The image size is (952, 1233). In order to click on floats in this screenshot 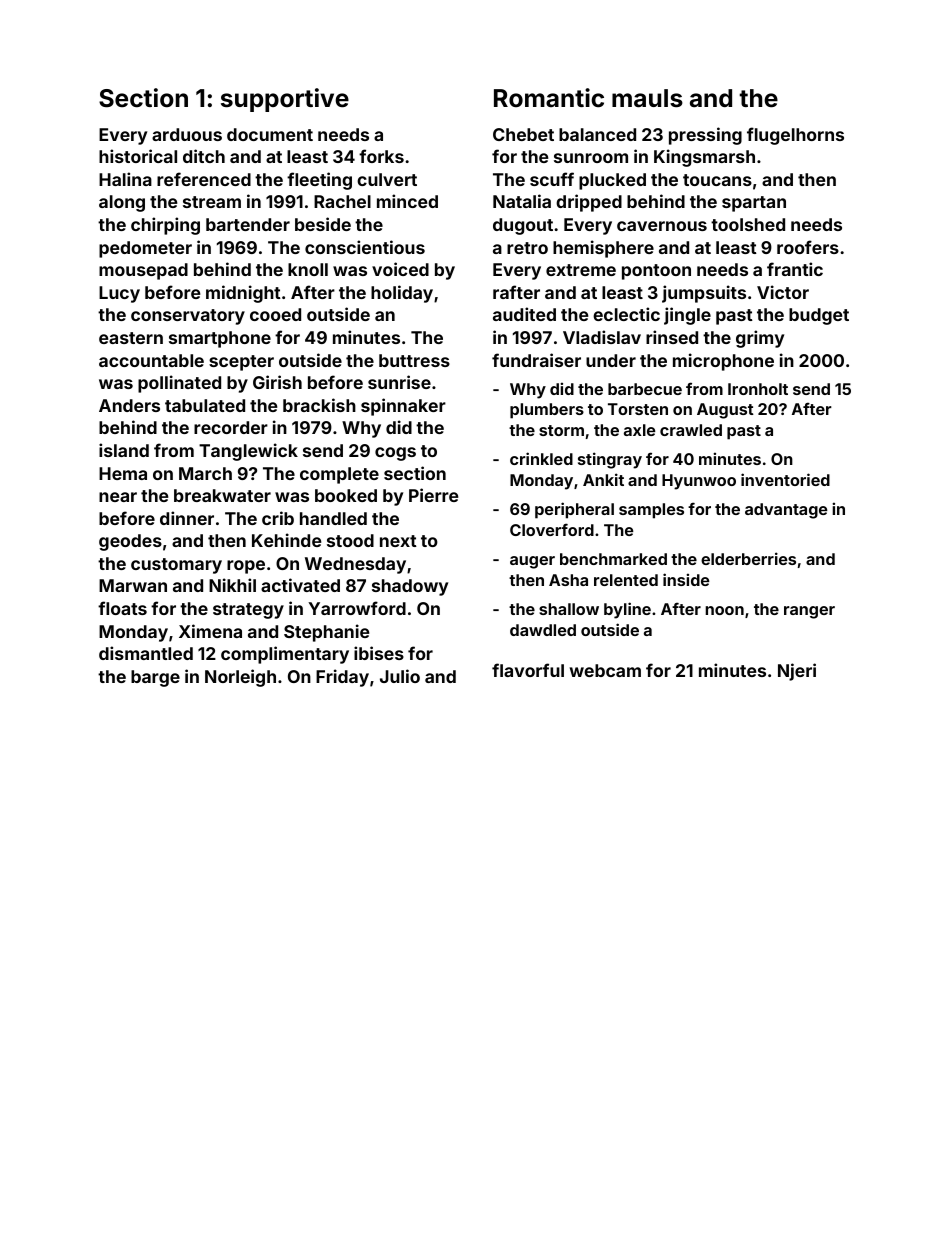, I will do `click(122, 608)`.
